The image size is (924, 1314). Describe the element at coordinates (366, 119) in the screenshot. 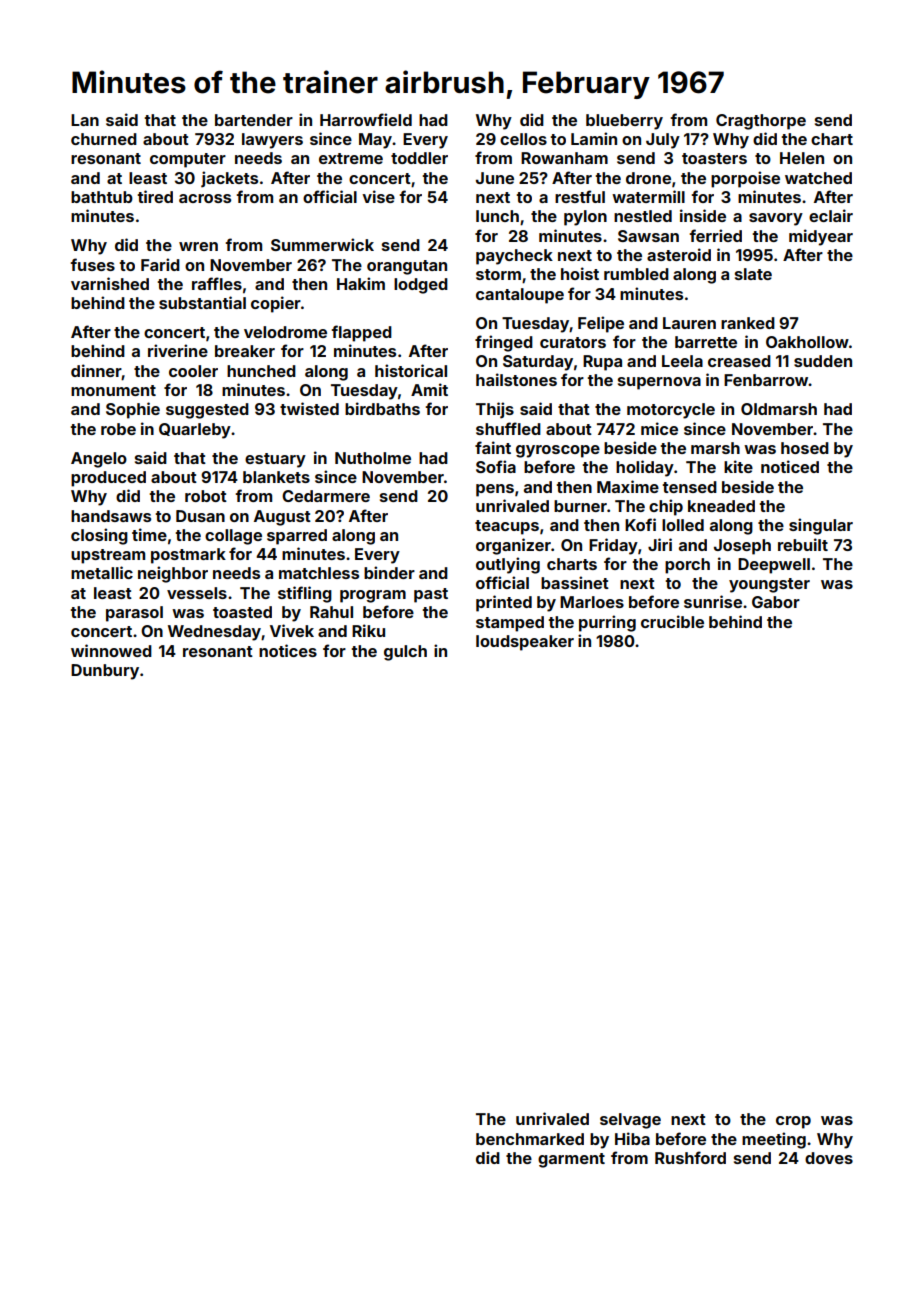

I see `Harrowfield` at that location.
